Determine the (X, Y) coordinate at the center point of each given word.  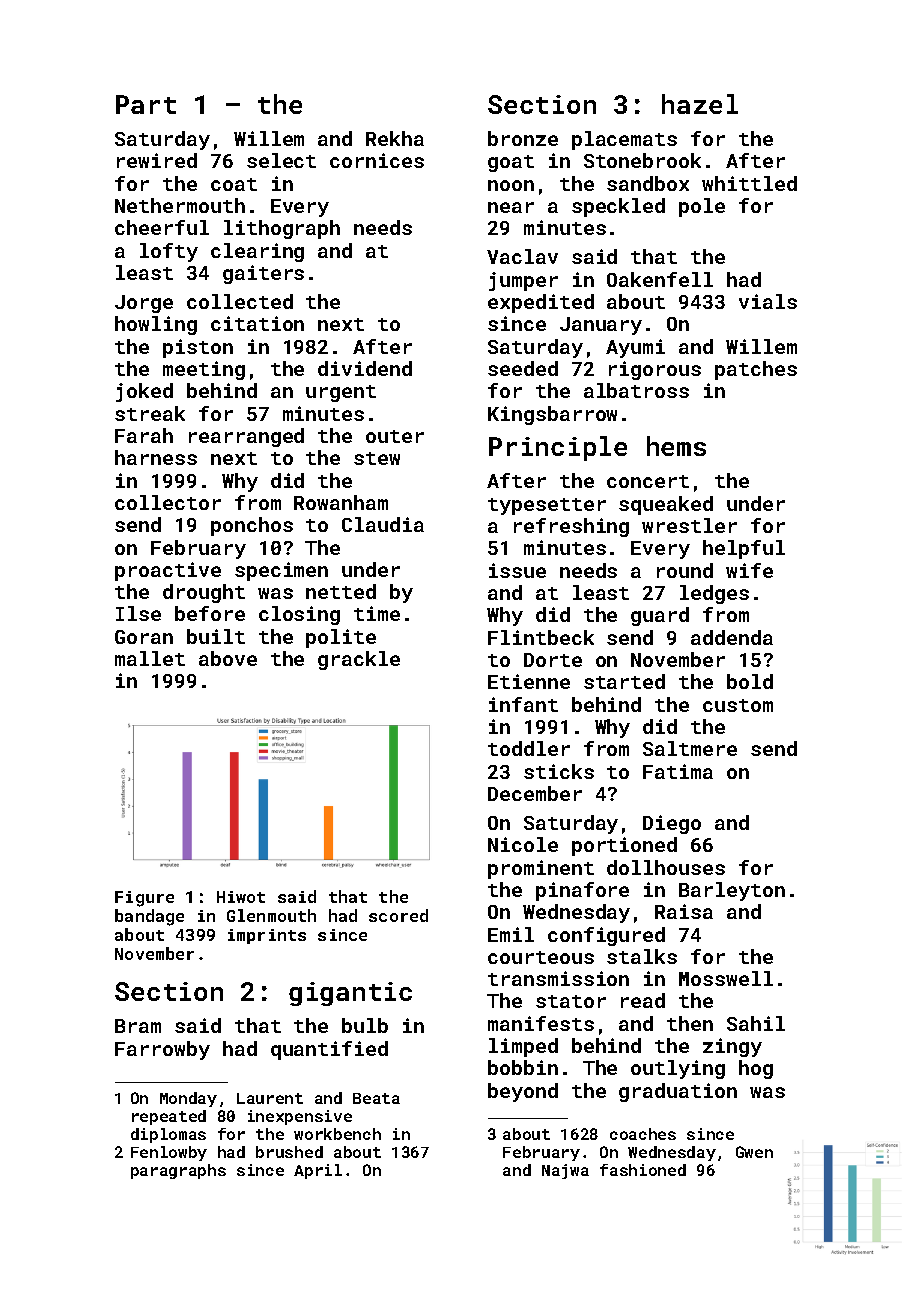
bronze (523, 138)
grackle (359, 660)
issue (517, 570)
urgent (341, 393)
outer (395, 436)
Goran (144, 637)
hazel (700, 104)
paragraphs (178, 1171)
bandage (149, 917)
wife (749, 570)
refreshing (571, 527)
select (281, 160)
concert (648, 481)
